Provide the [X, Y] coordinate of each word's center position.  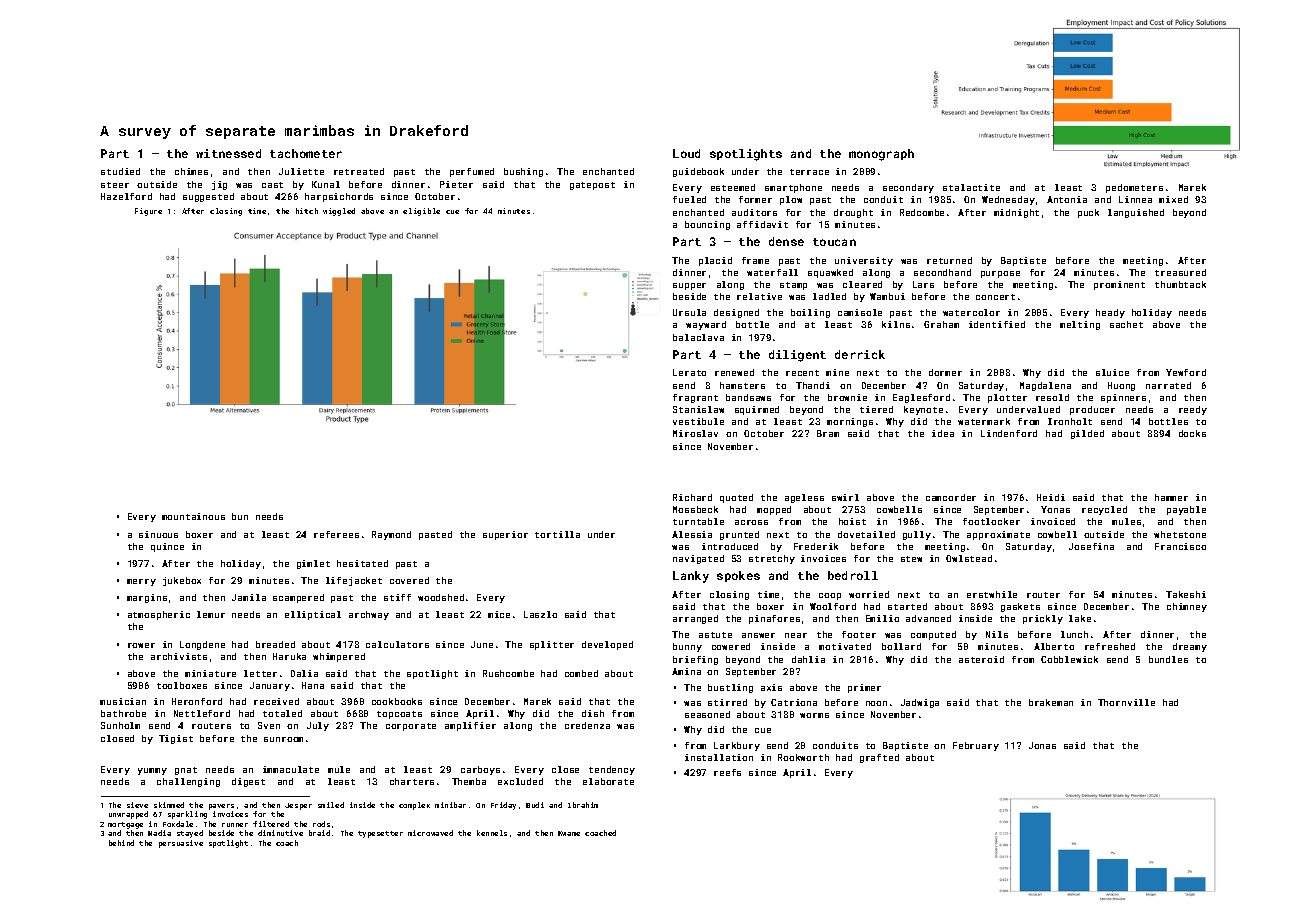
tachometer [306, 153]
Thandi [813, 385]
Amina [686, 671]
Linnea [1135, 199]
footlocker [991, 521]
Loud [686, 153]
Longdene [202, 645]
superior [505, 535]
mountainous [193, 516]
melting [1080, 325]
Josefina [1091, 546]
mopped [774, 510]
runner [235, 825]
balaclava [698, 337]
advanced [928, 618]
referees [336, 534]
